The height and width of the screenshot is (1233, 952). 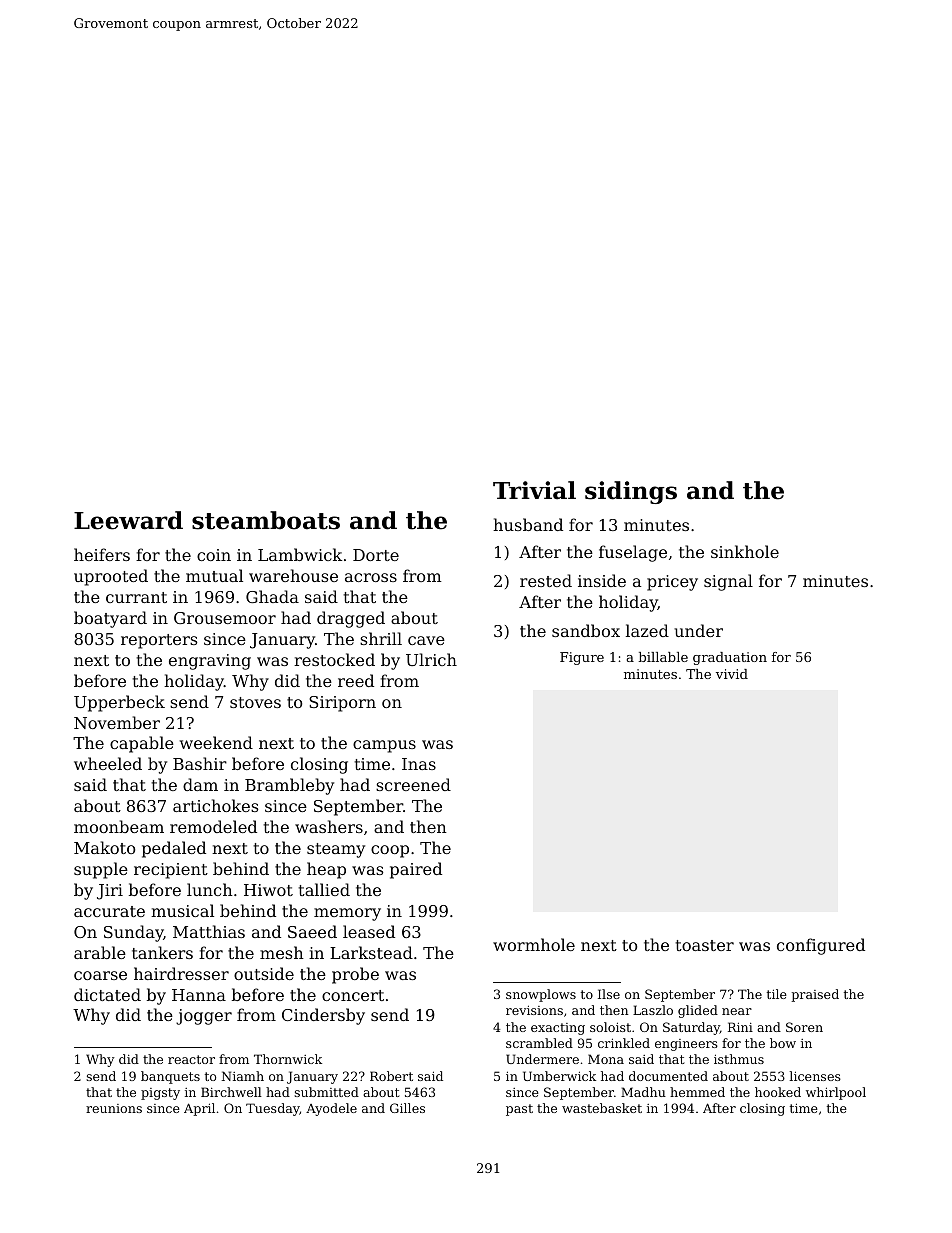 I want to click on wastebasket, so click(x=602, y=1108).
